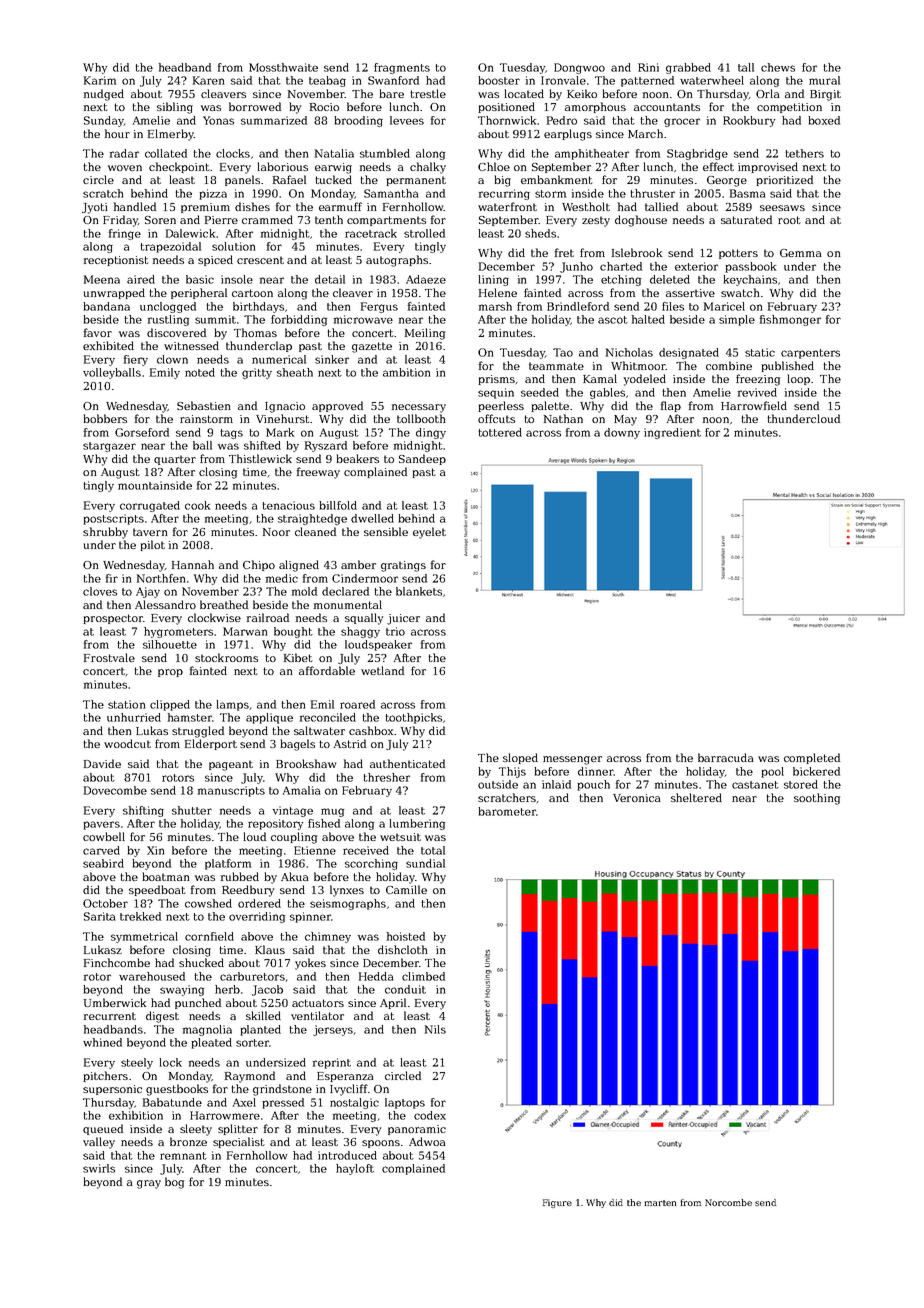 The height and width of the screenshot is (1308, 924). Describe the element at coordinates (188, 1141) in the screenshot. I see `bronze` at that location.
